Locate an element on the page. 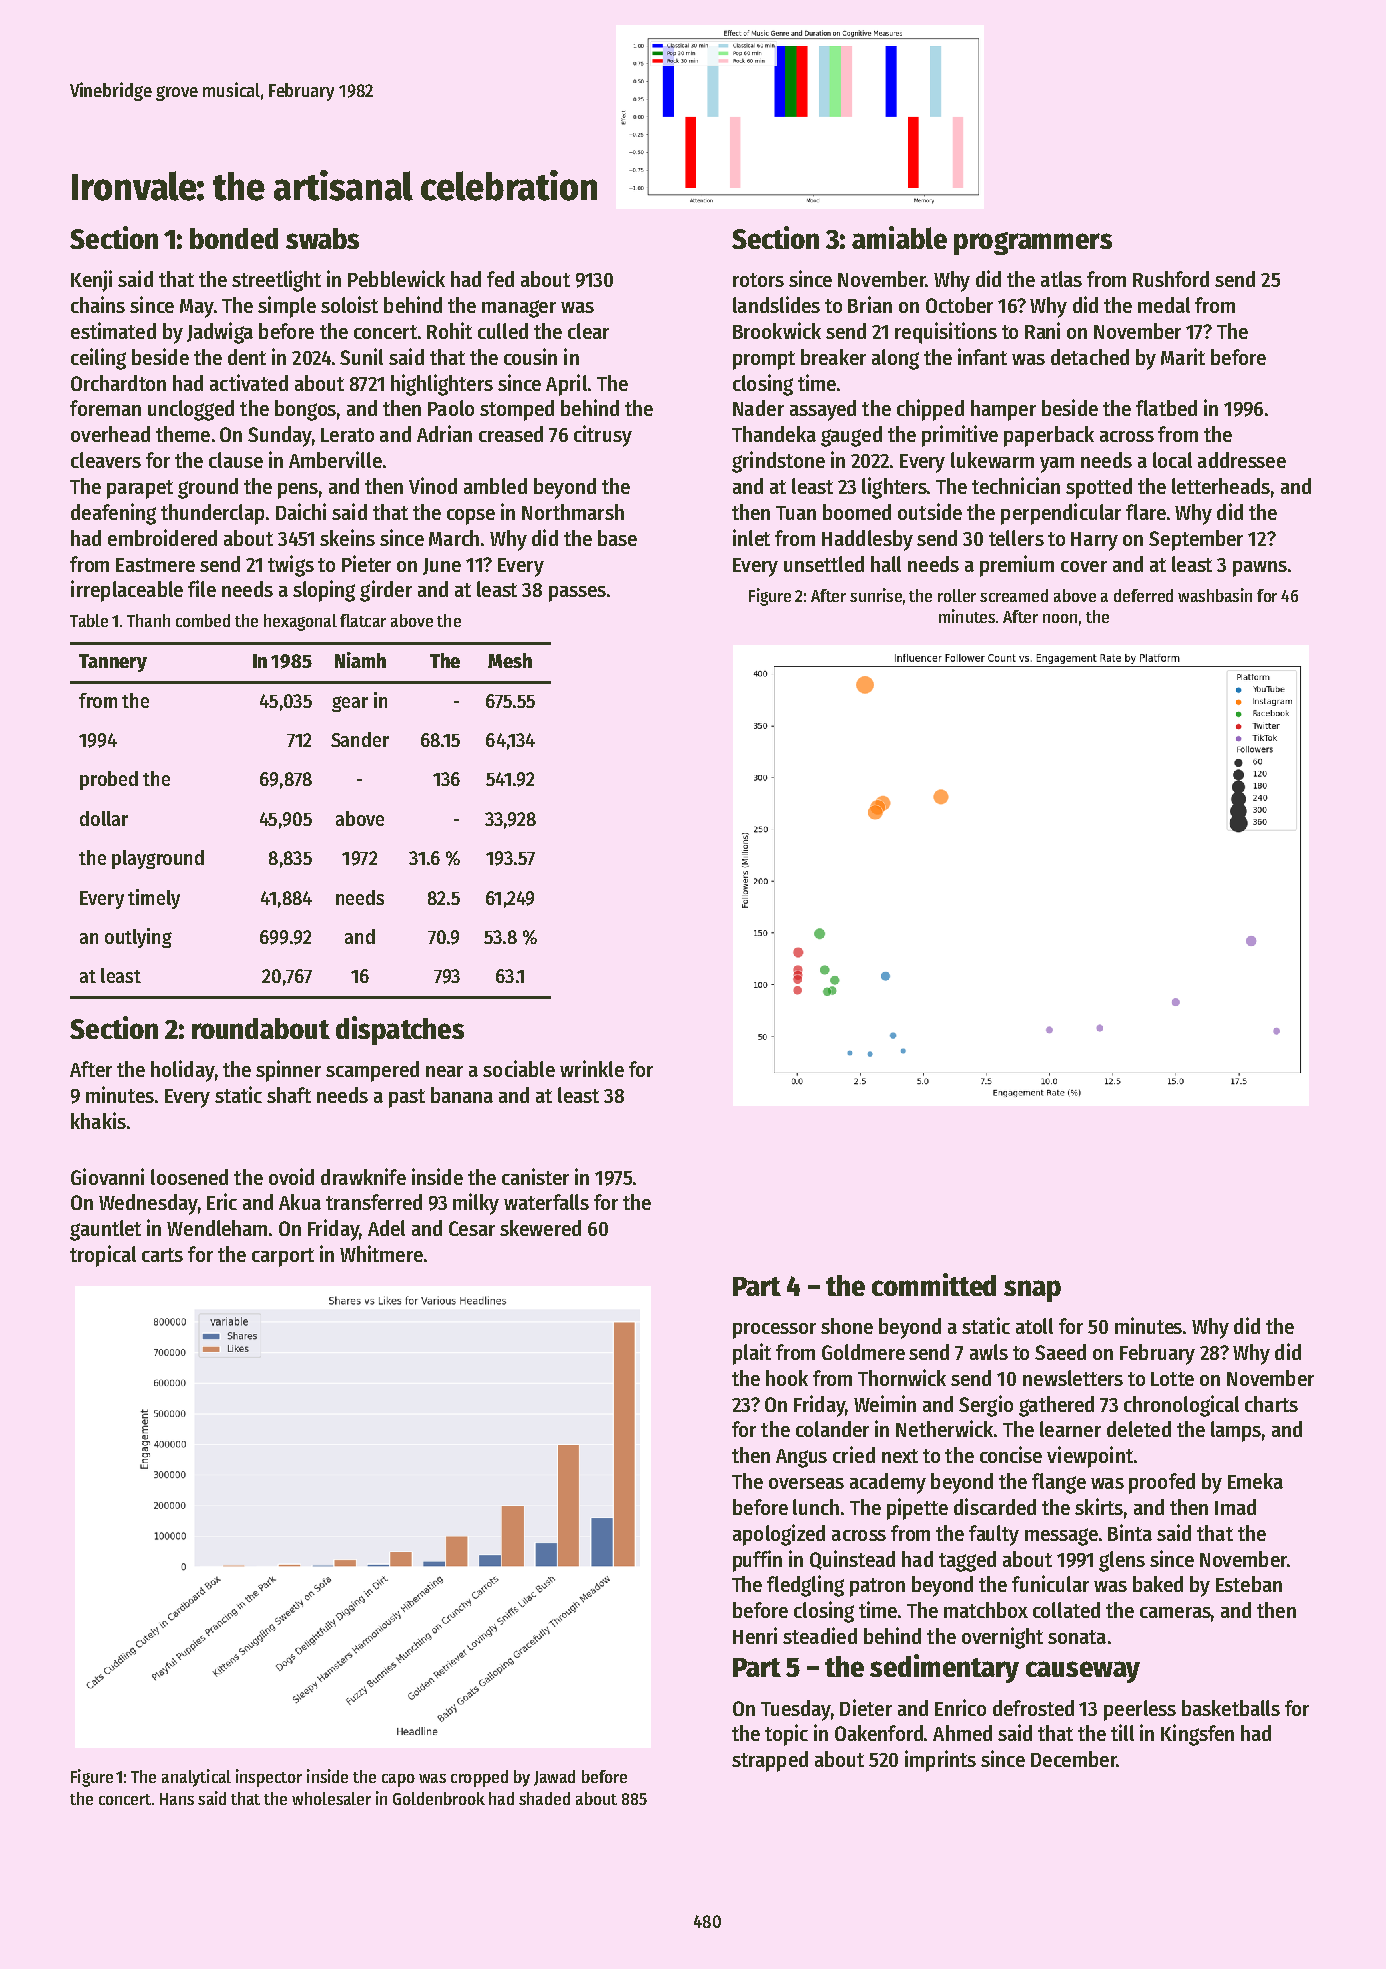 Image resolution: width=1386 pixels, height=1969 pixels. overnight is located at coordinates (1002, 1638).
